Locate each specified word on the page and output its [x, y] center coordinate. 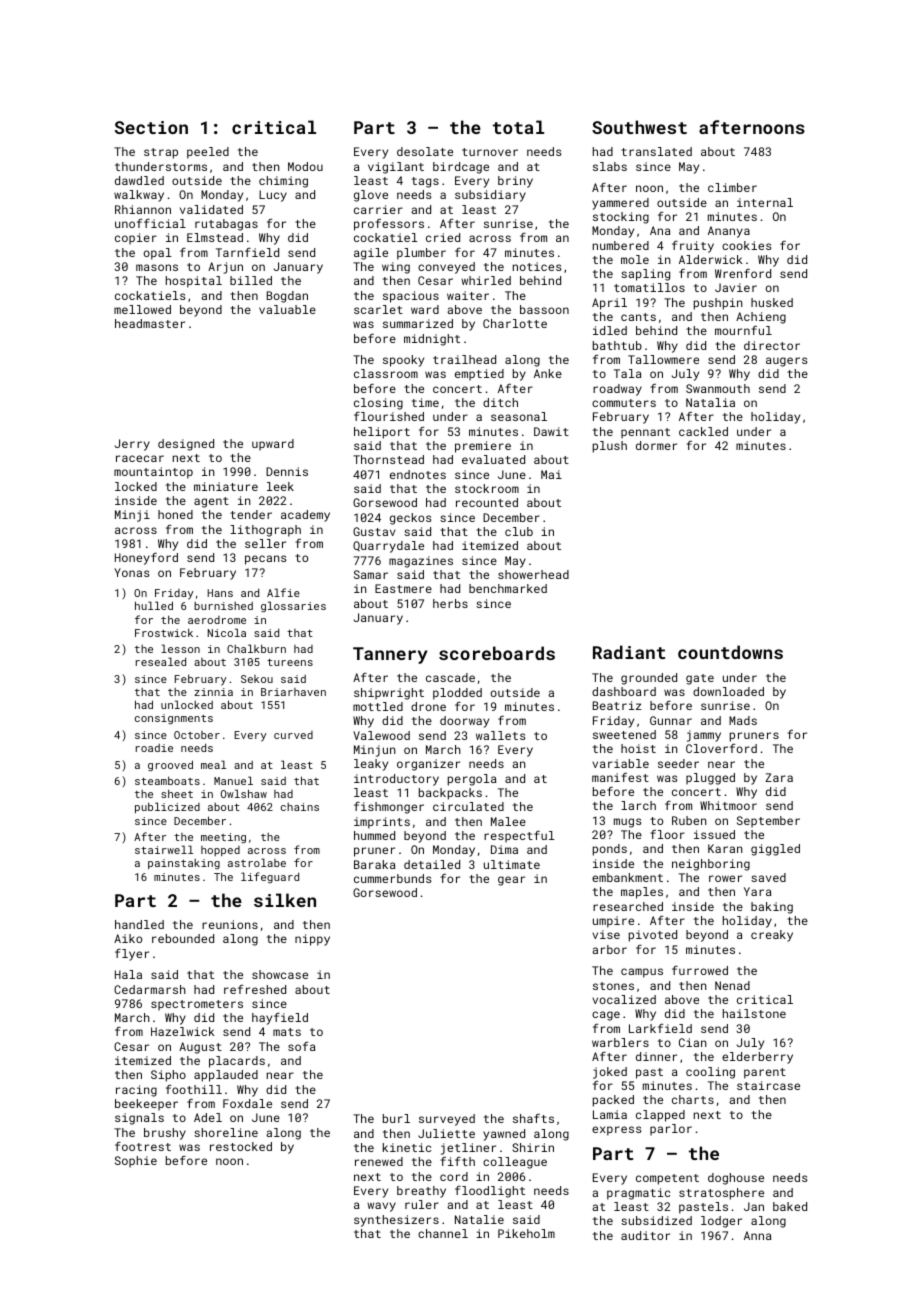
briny [515, 182]
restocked [241, 1146]
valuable [287, 309]
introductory [396, 780]
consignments [174, 719]
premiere [483, 447]
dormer [656, 445]
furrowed [700, 970]
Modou [305, 166]
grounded [649, 679]
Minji [132, 516]
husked [772, 302]
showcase [280, 974]
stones [613, 986]
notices [537, 266]
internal [765, 202]
